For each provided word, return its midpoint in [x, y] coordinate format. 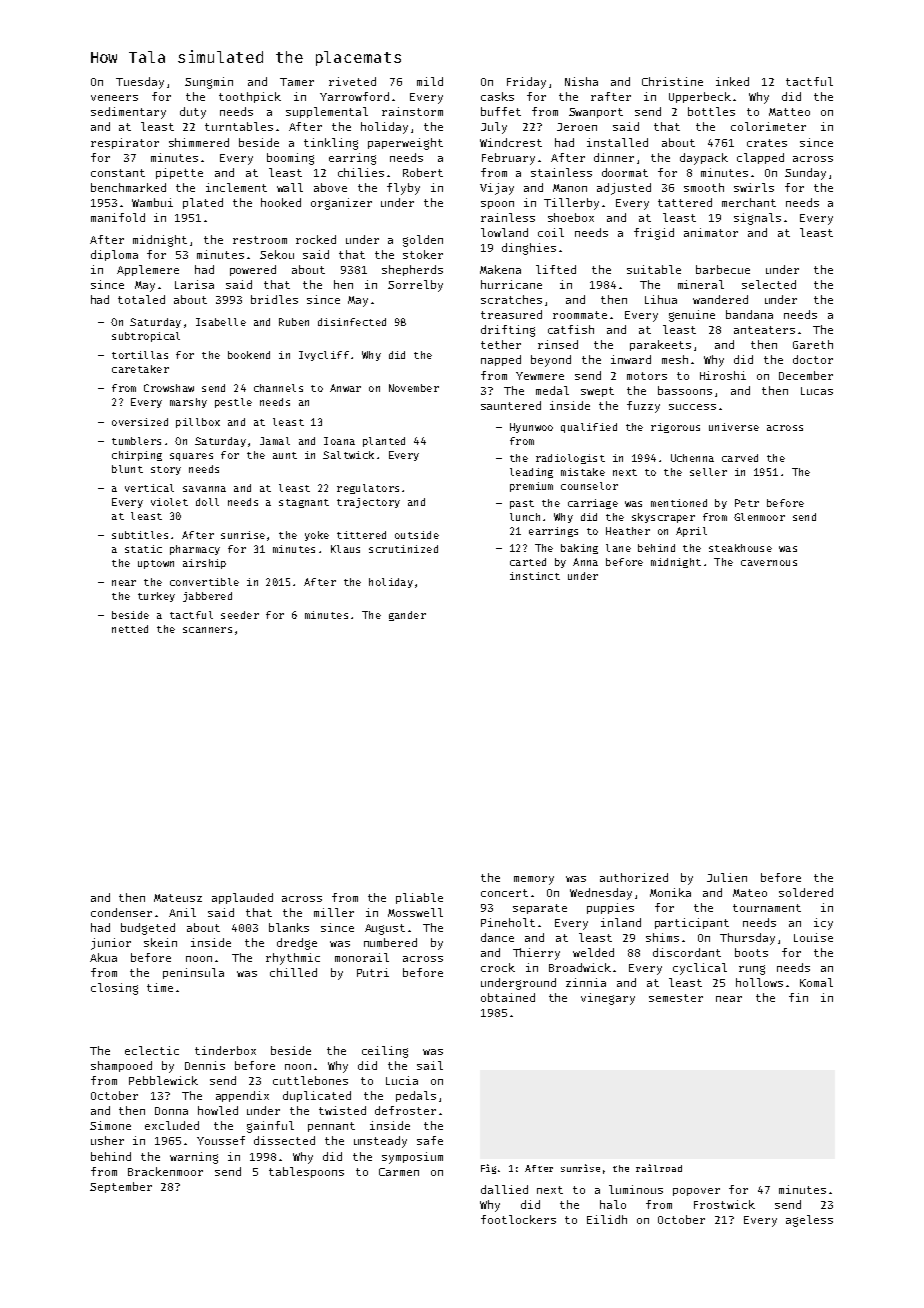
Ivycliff [324, 356]
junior [111, 944]
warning [194, 1158]
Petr [747, 503]
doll [207, 502]
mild [430, 81]
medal [552, 390]
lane [618, 548]
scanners [207, 630]
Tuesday [140, 83]
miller [334, 912]
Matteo [789, 112]
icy [823, 924]
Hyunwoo [531, 428]
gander [407, 616]
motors [647, 376]
